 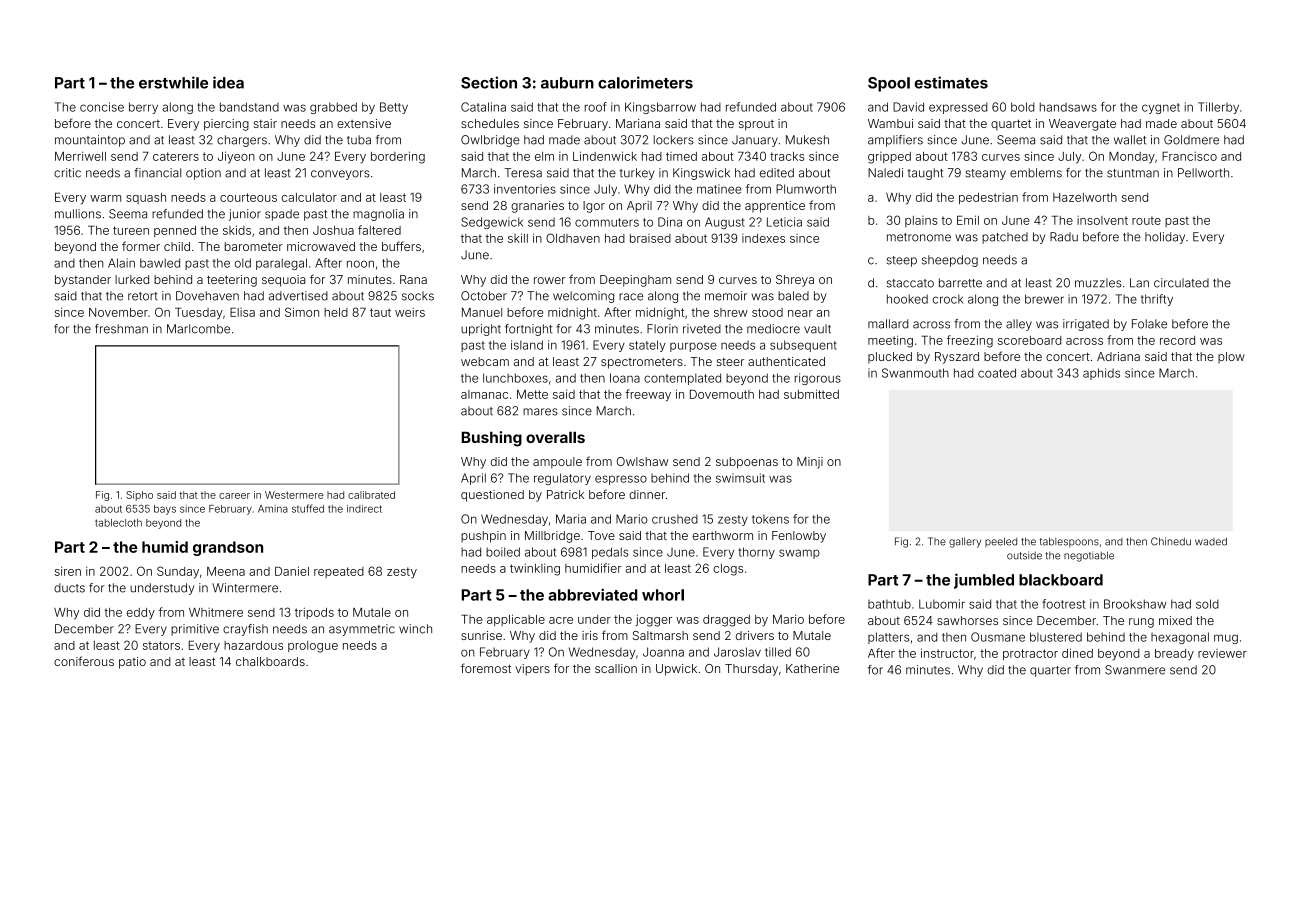 What do you see at coordinates (1133, 173) in the screenshot?
I see `stuntman` at bounding box center [1133, 173].
